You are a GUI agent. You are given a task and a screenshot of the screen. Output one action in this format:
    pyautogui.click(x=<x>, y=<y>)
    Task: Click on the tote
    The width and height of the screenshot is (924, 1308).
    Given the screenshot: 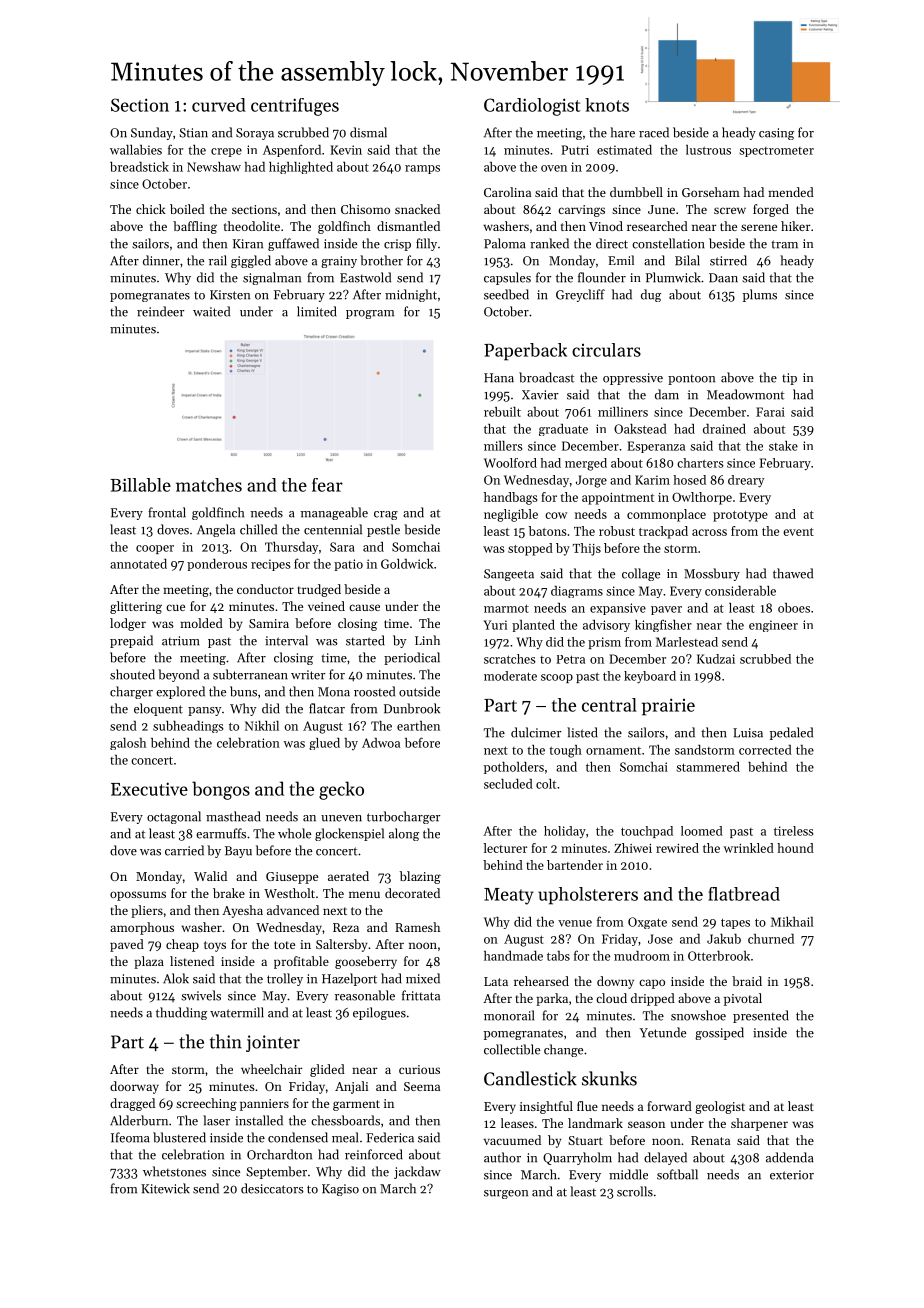 What is the action you would take?
    pyautogui.click(x=284, y=945)
